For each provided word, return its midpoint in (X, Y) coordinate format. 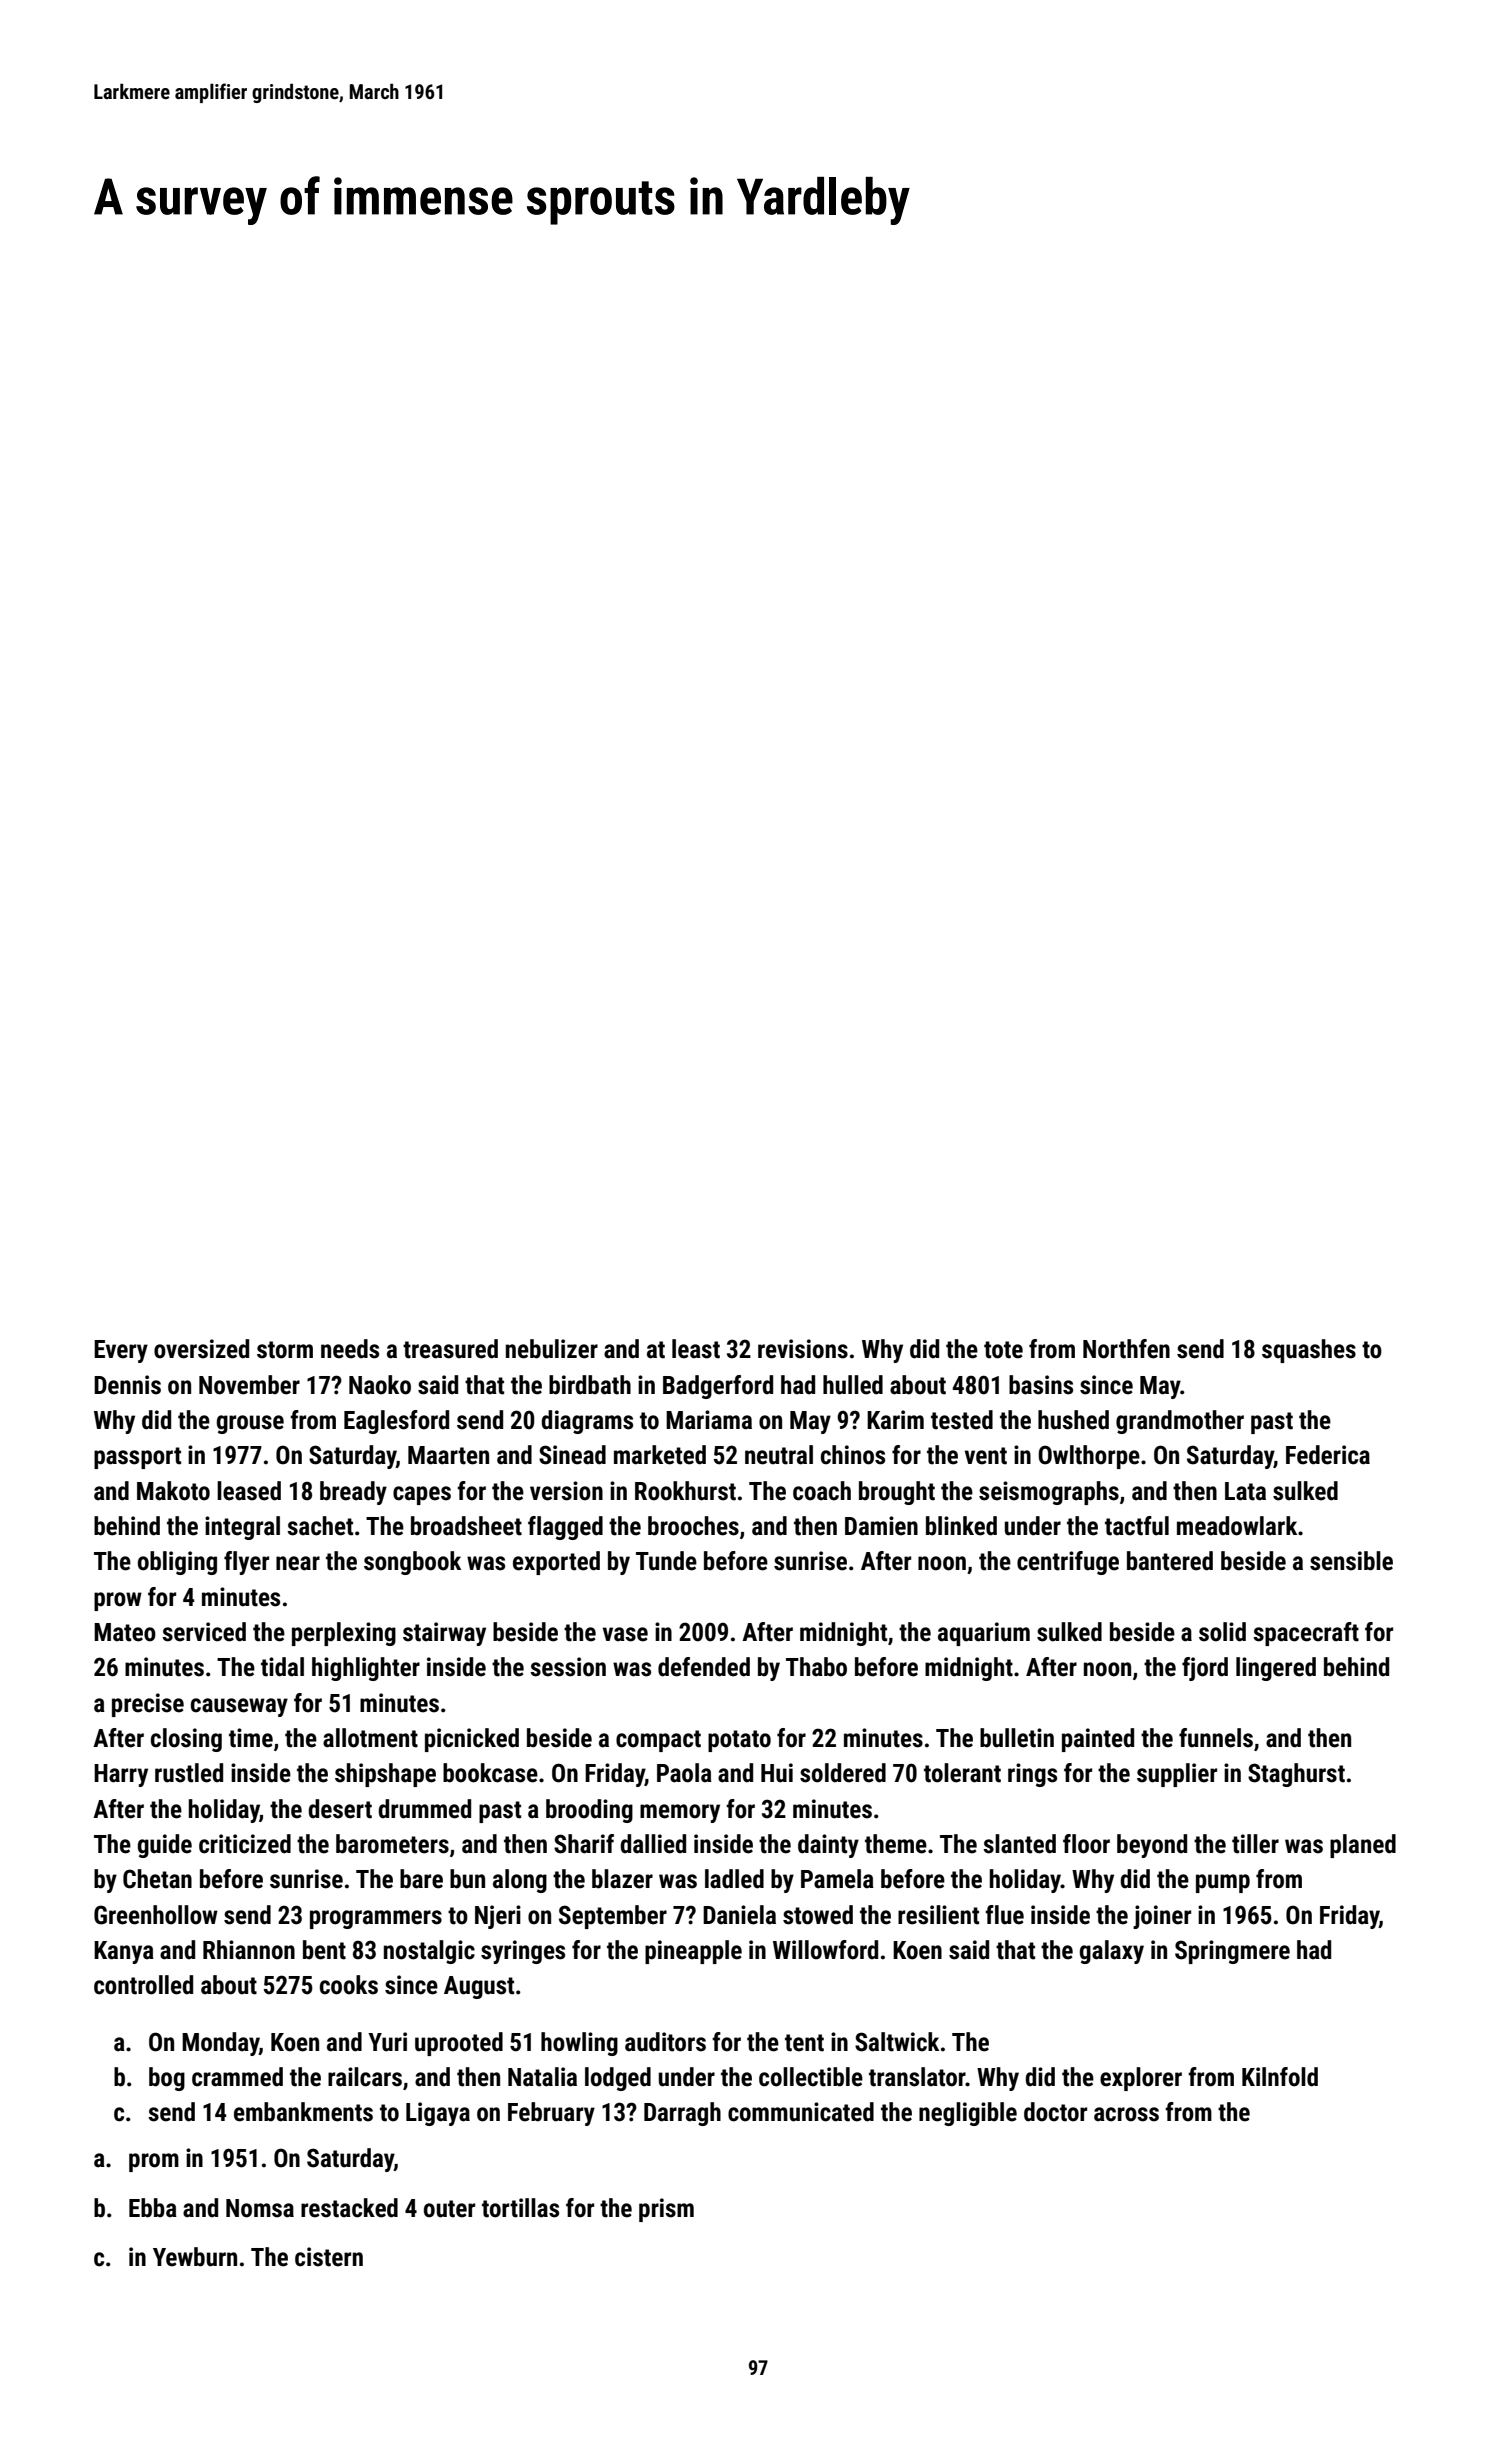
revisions (803, 1349)
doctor (1055, 2112)
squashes (1309, 1351)
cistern (329, 2257)
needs (350, 1349)
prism (666, 2210)
